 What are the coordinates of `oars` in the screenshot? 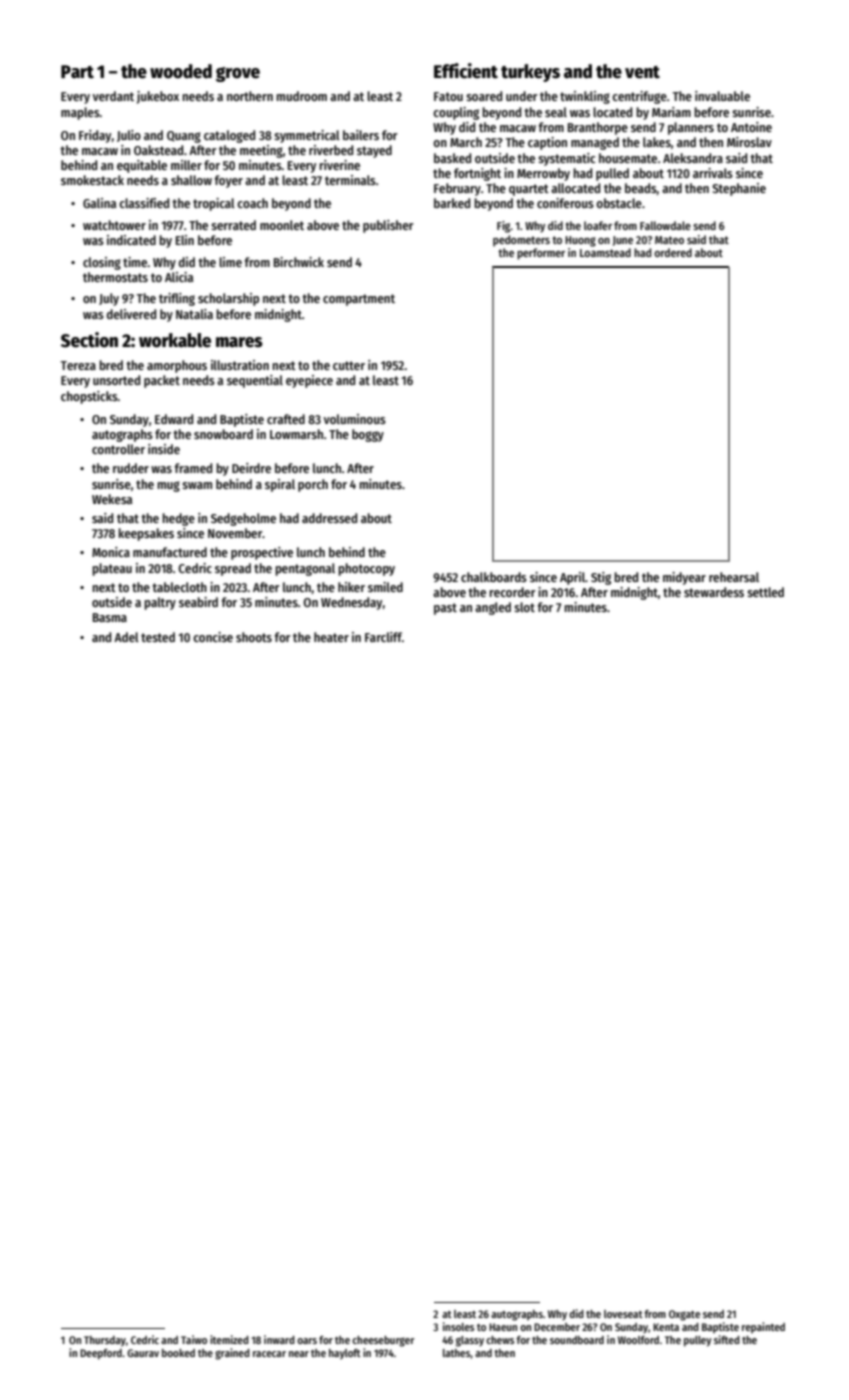 It's located at (307, 1341).
